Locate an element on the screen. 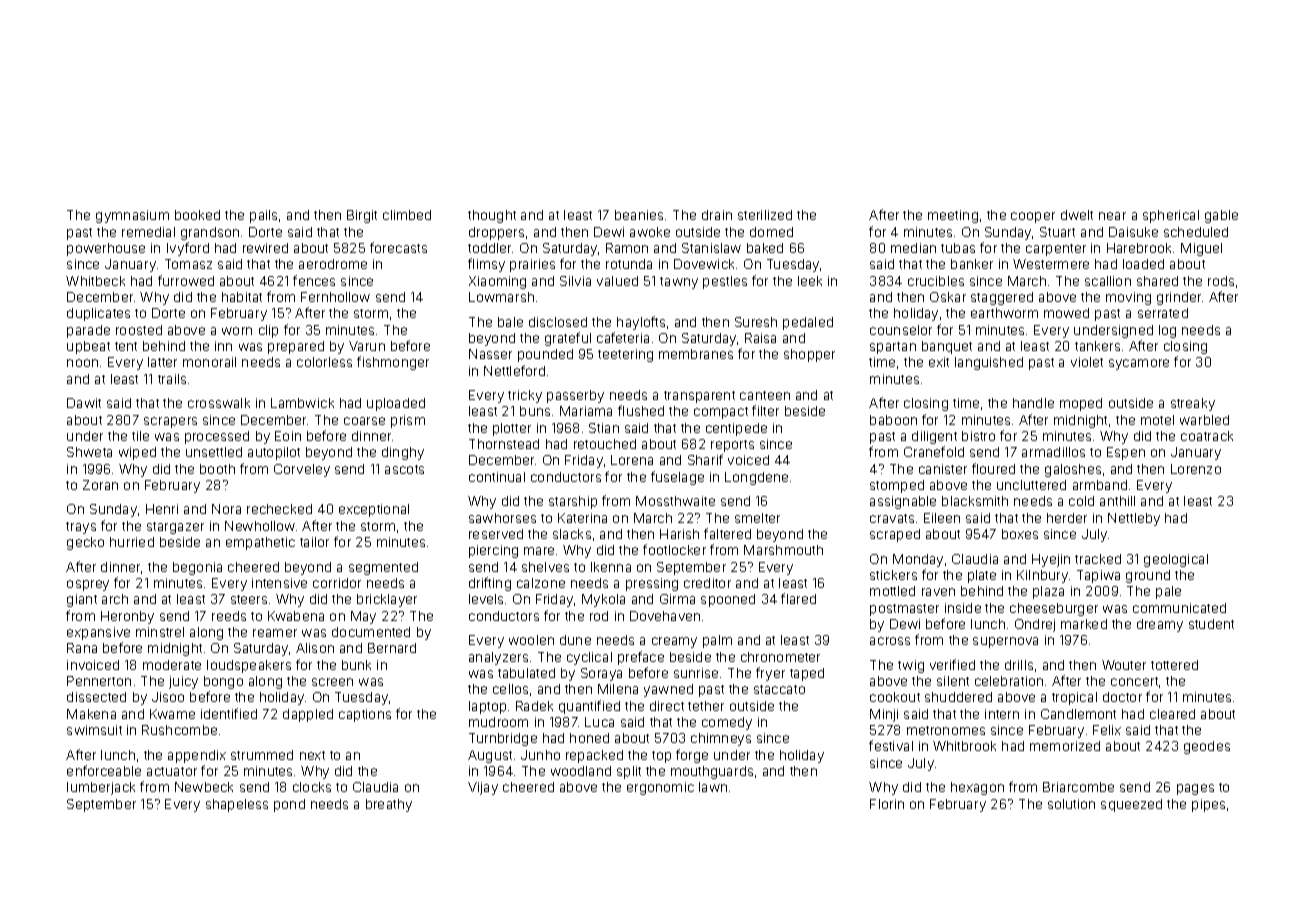 Image resolution: width=1308 pixels, height=924 pixels. sterilized is located at coordinates (765, 215).
